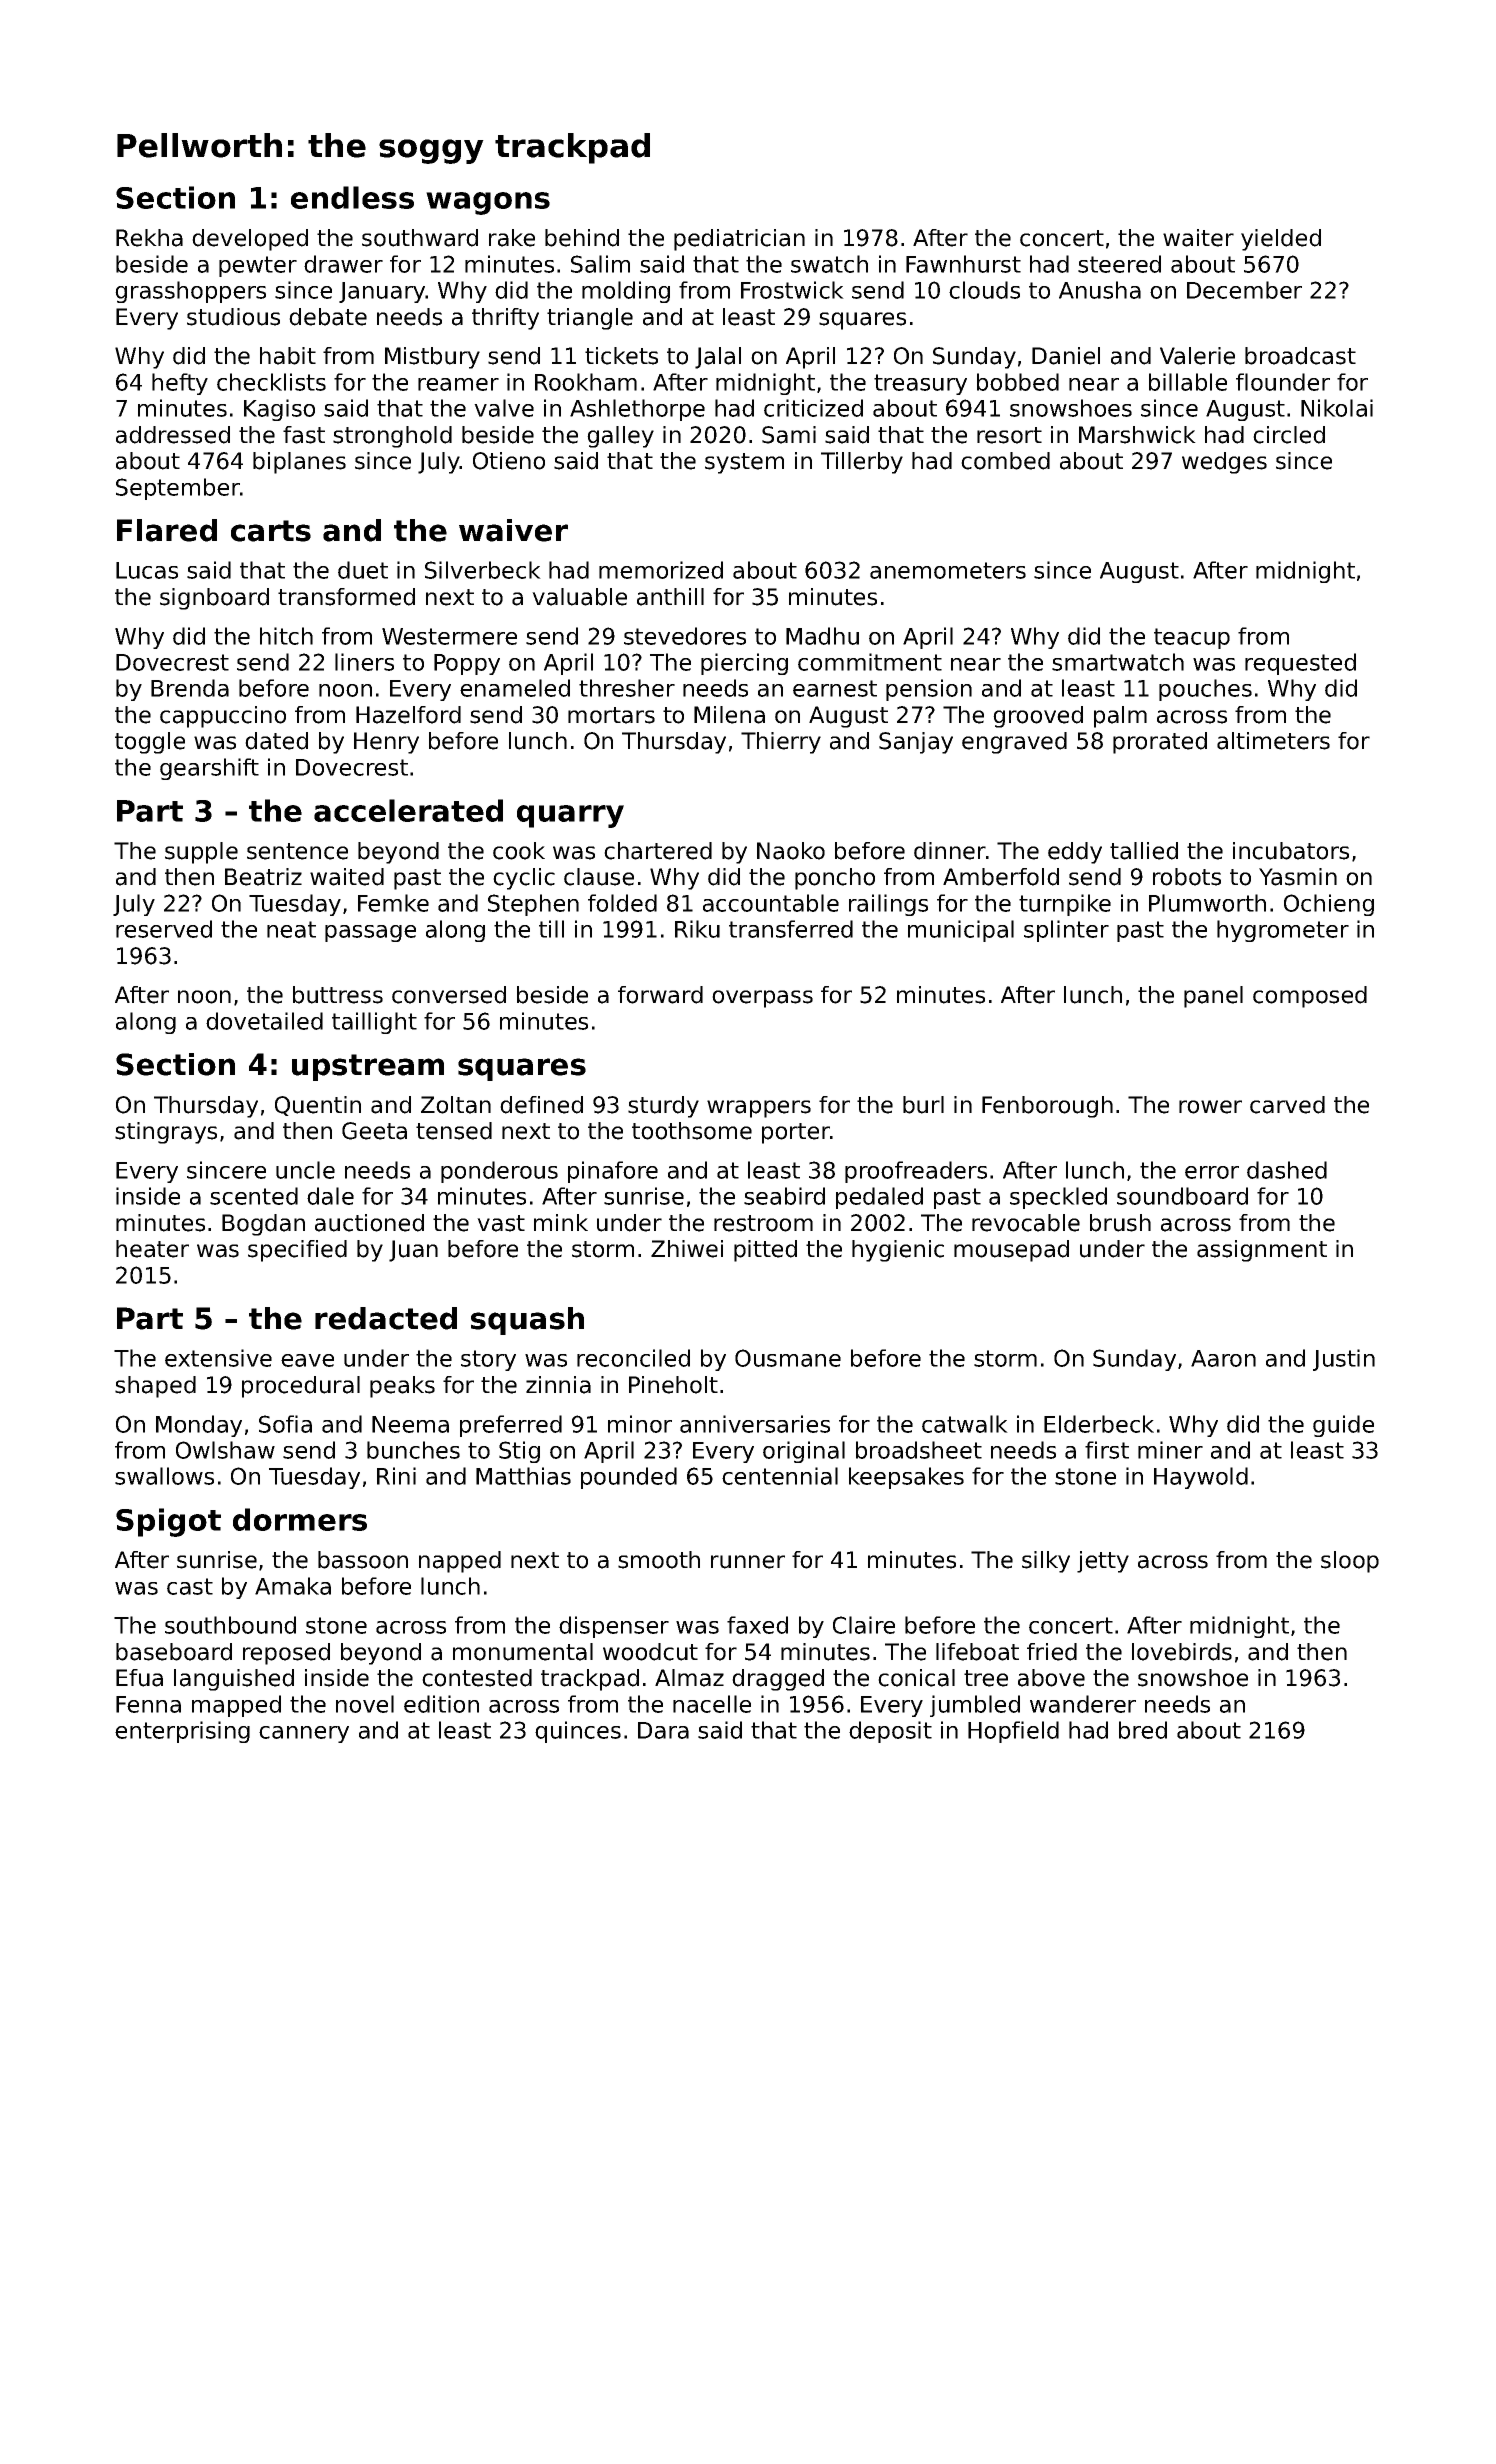 This image has height=2464, width=1496. I want to click on Riku, so click(697, 929).
